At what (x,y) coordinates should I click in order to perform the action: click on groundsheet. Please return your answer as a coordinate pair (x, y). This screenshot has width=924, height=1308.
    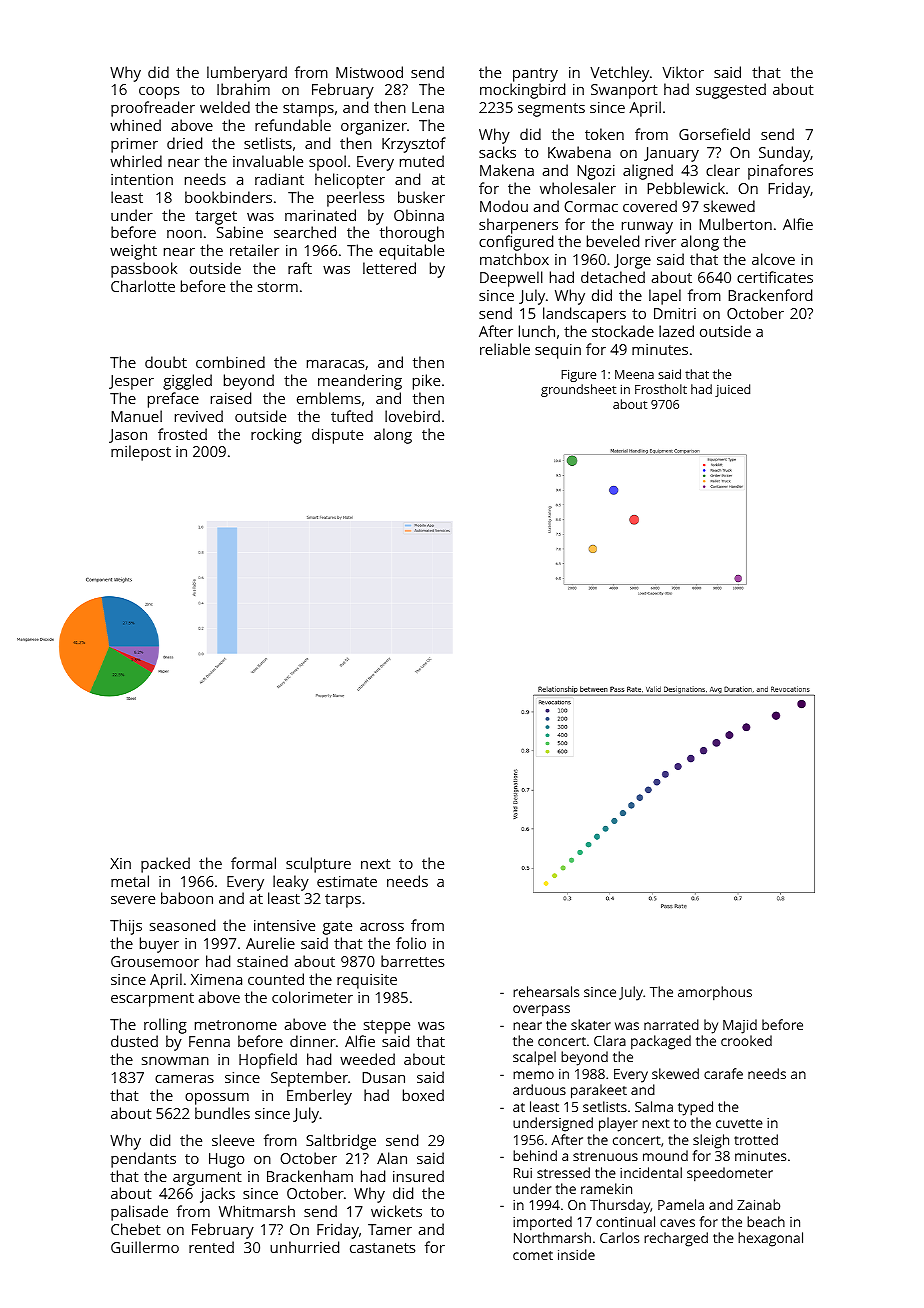
    Looking at the image, I should click on (578, 390).
